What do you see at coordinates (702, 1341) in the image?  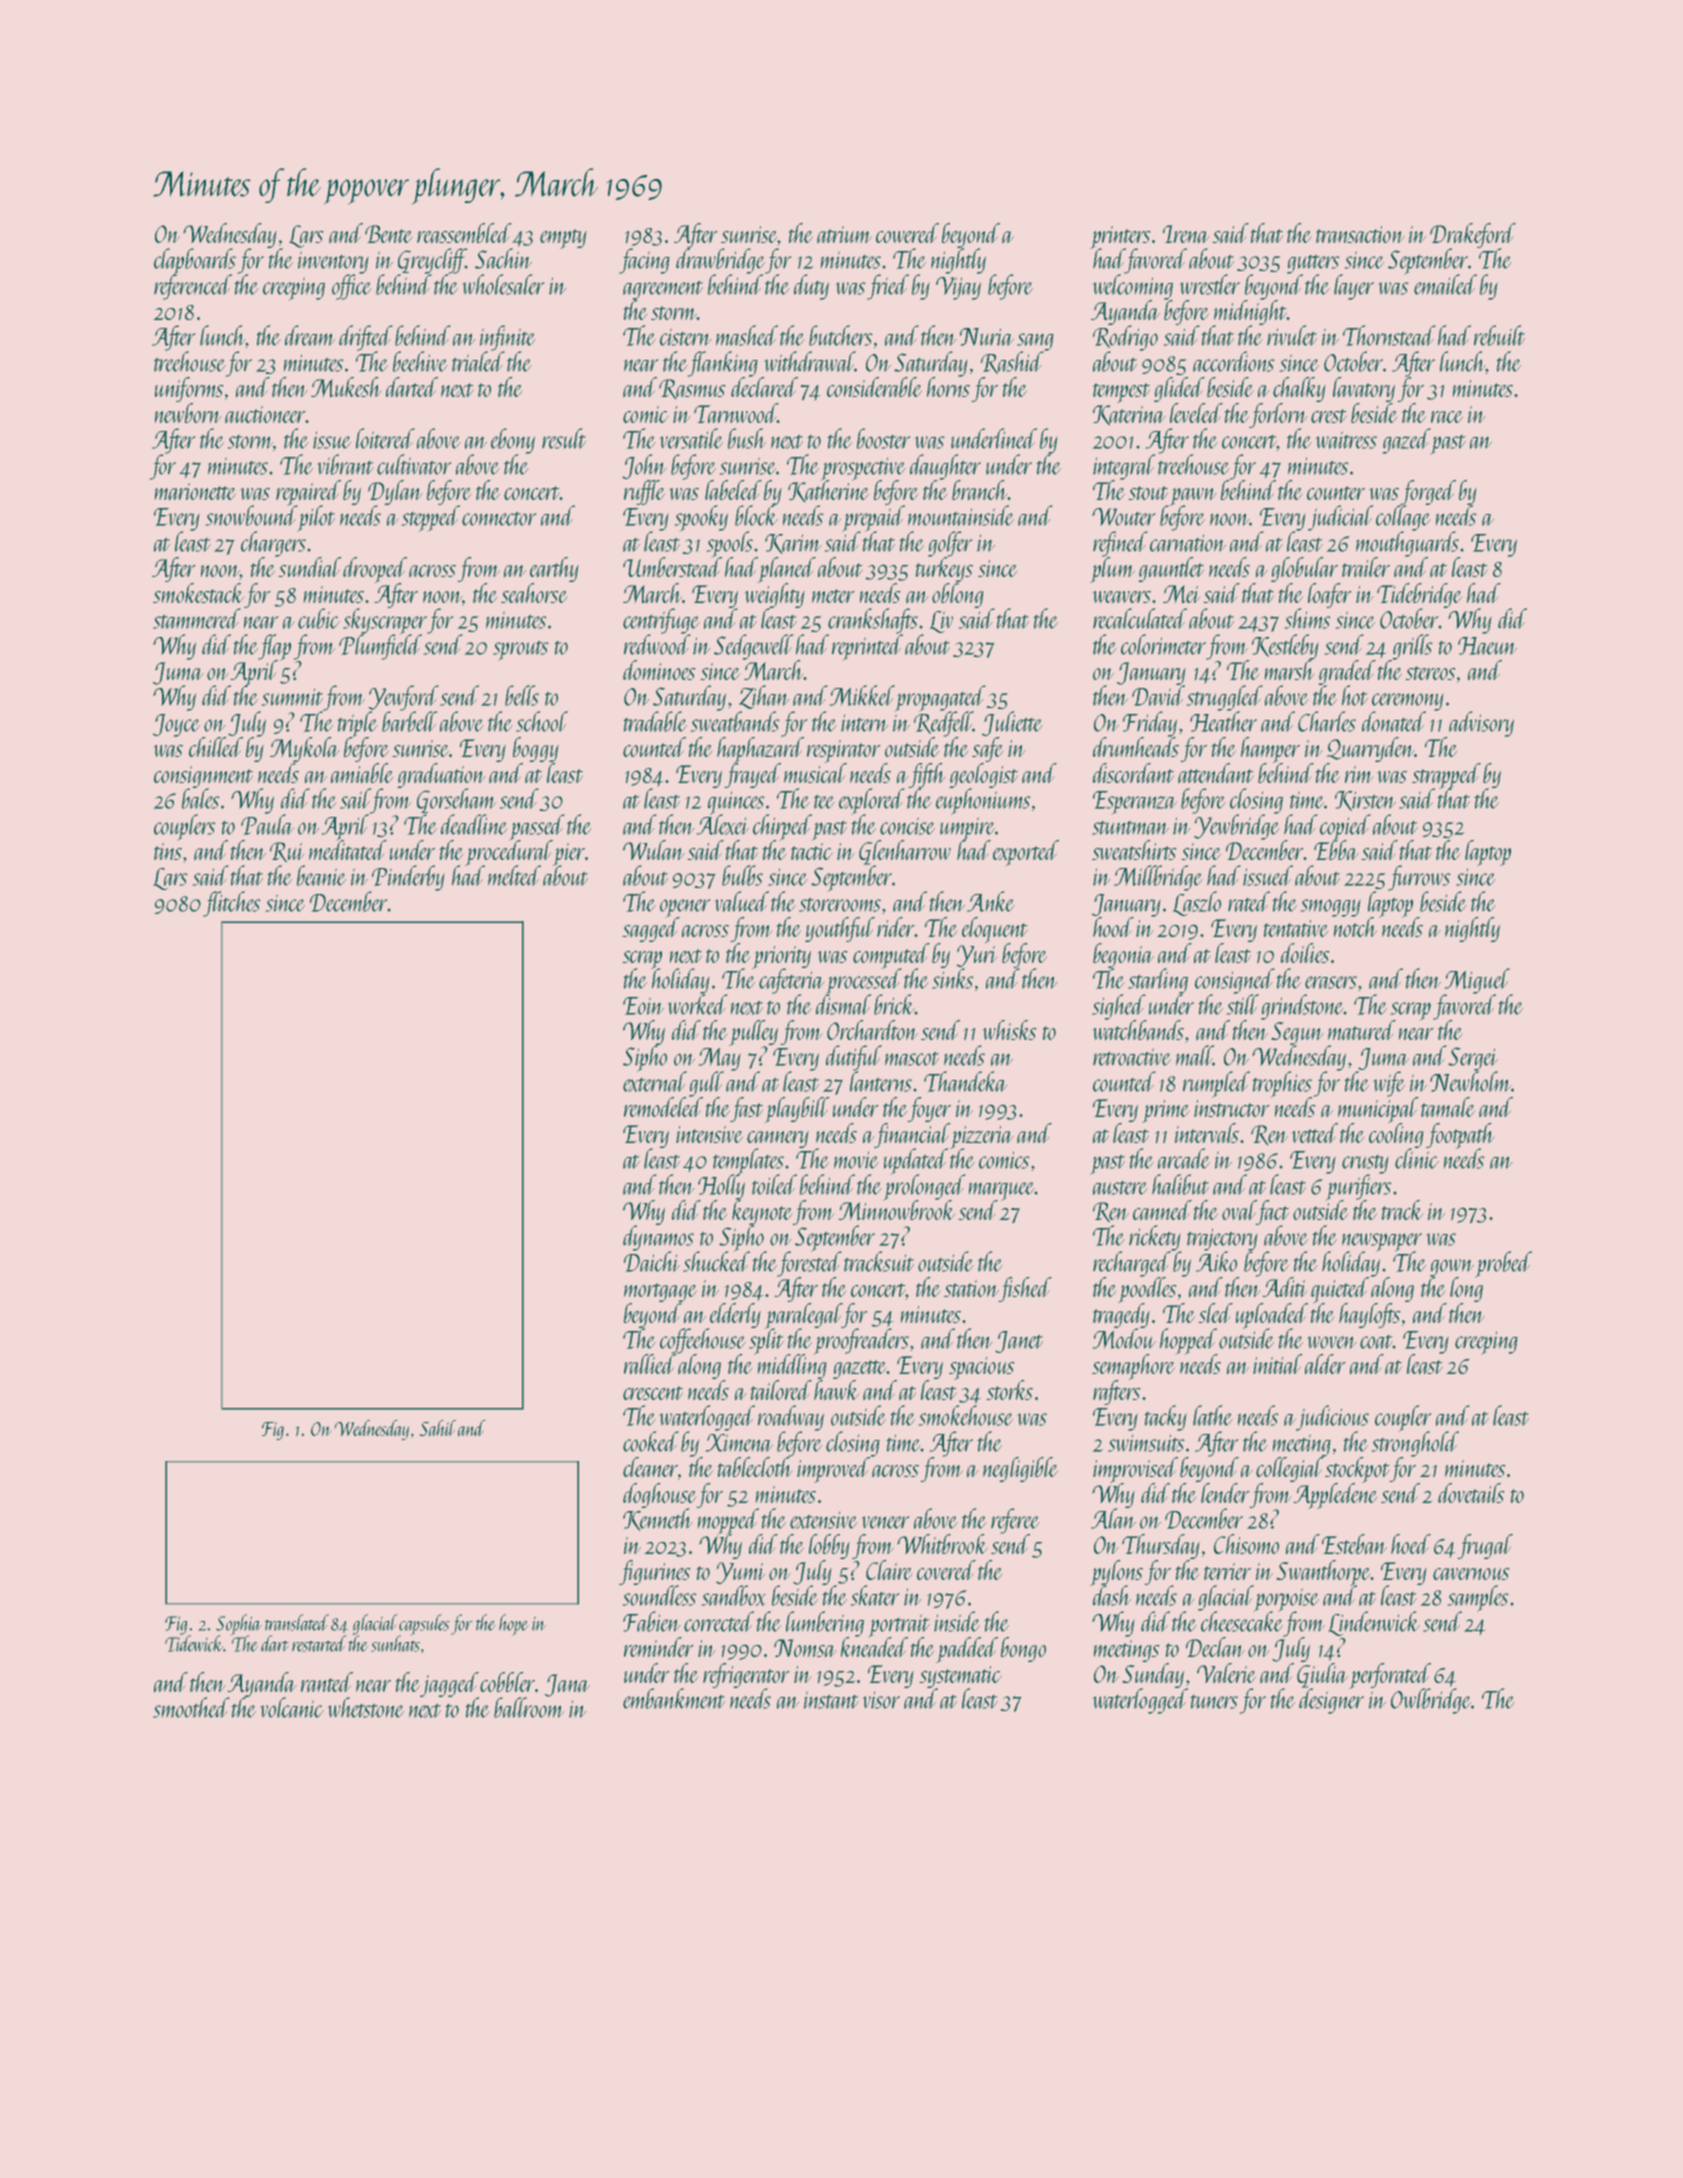 I see `coffeehouse` at bounding box center [702, 1341].
